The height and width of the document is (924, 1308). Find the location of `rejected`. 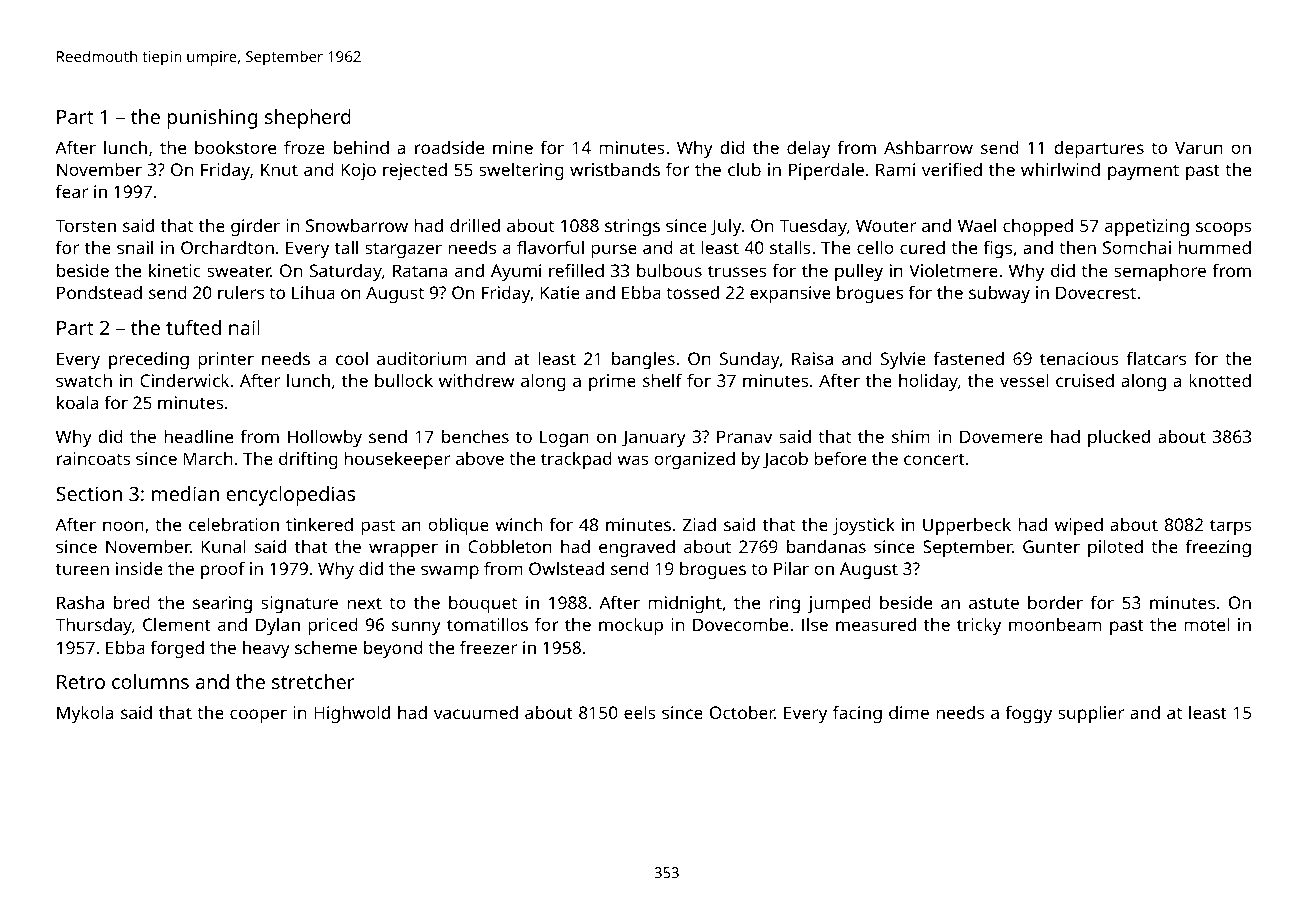

rejected is located at coordinates (415, 171).
